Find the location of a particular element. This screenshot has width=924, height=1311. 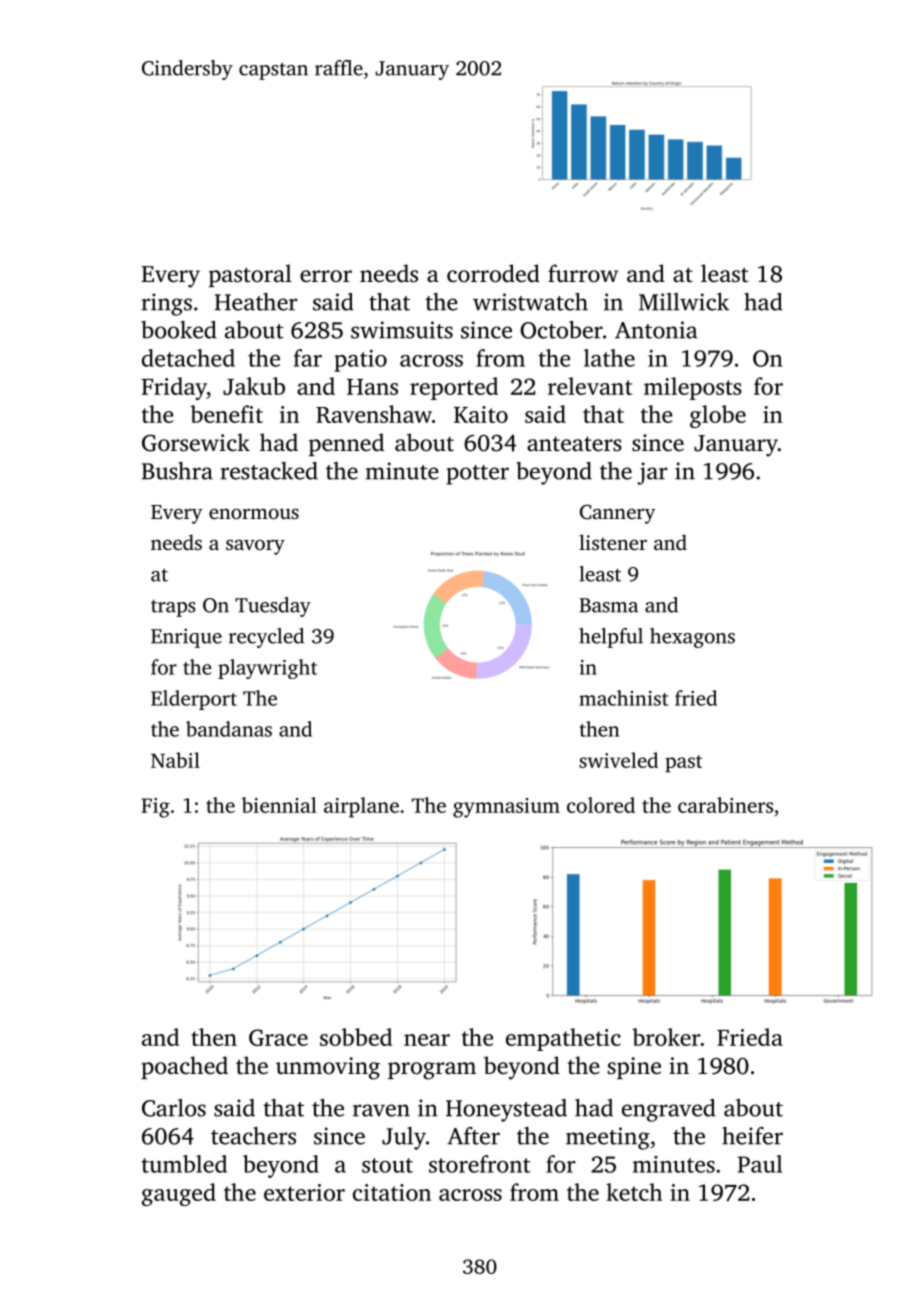

biennial is located at coordinates (279, 805).
